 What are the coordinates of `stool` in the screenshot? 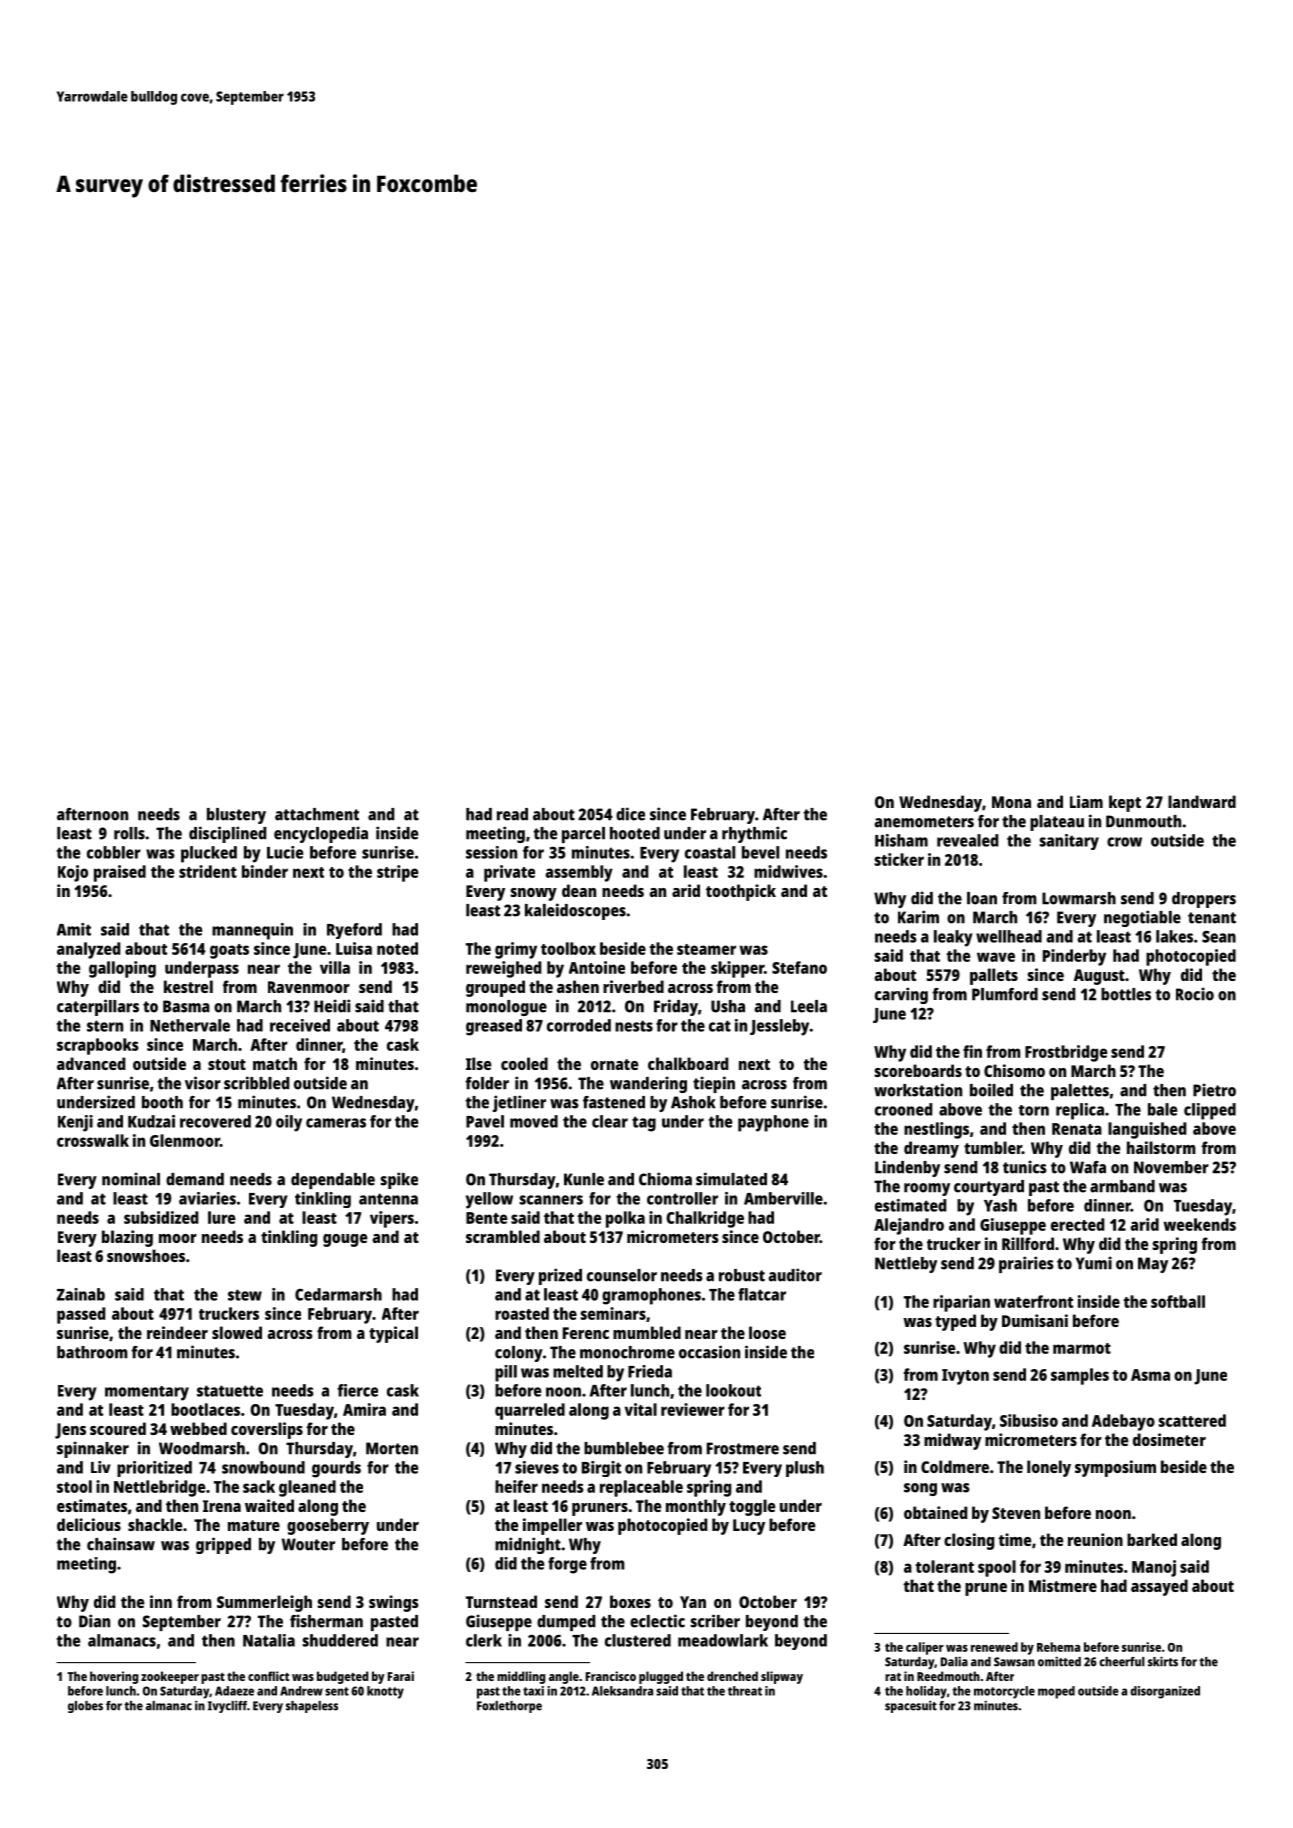 It's located at (74, 1486).
